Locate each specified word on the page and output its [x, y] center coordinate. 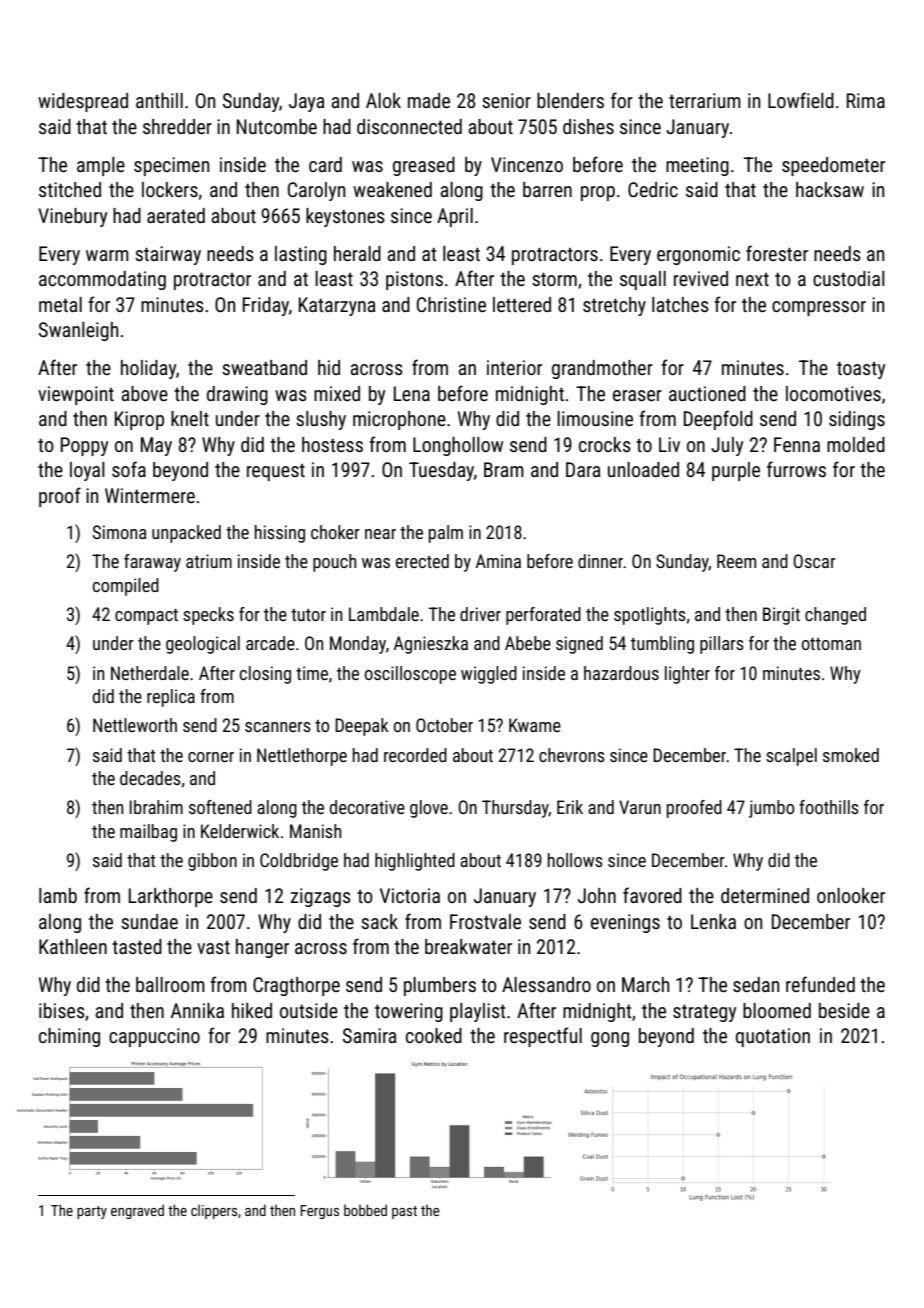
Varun [640, 807]
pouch [334, 563]
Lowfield [801, 100]
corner [211, 757]
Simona [119, 532]
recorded [415, 755]
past [404, 1212]
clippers [214, 1211]
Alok [383, 100]
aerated [176, 215]
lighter [687, 675]
